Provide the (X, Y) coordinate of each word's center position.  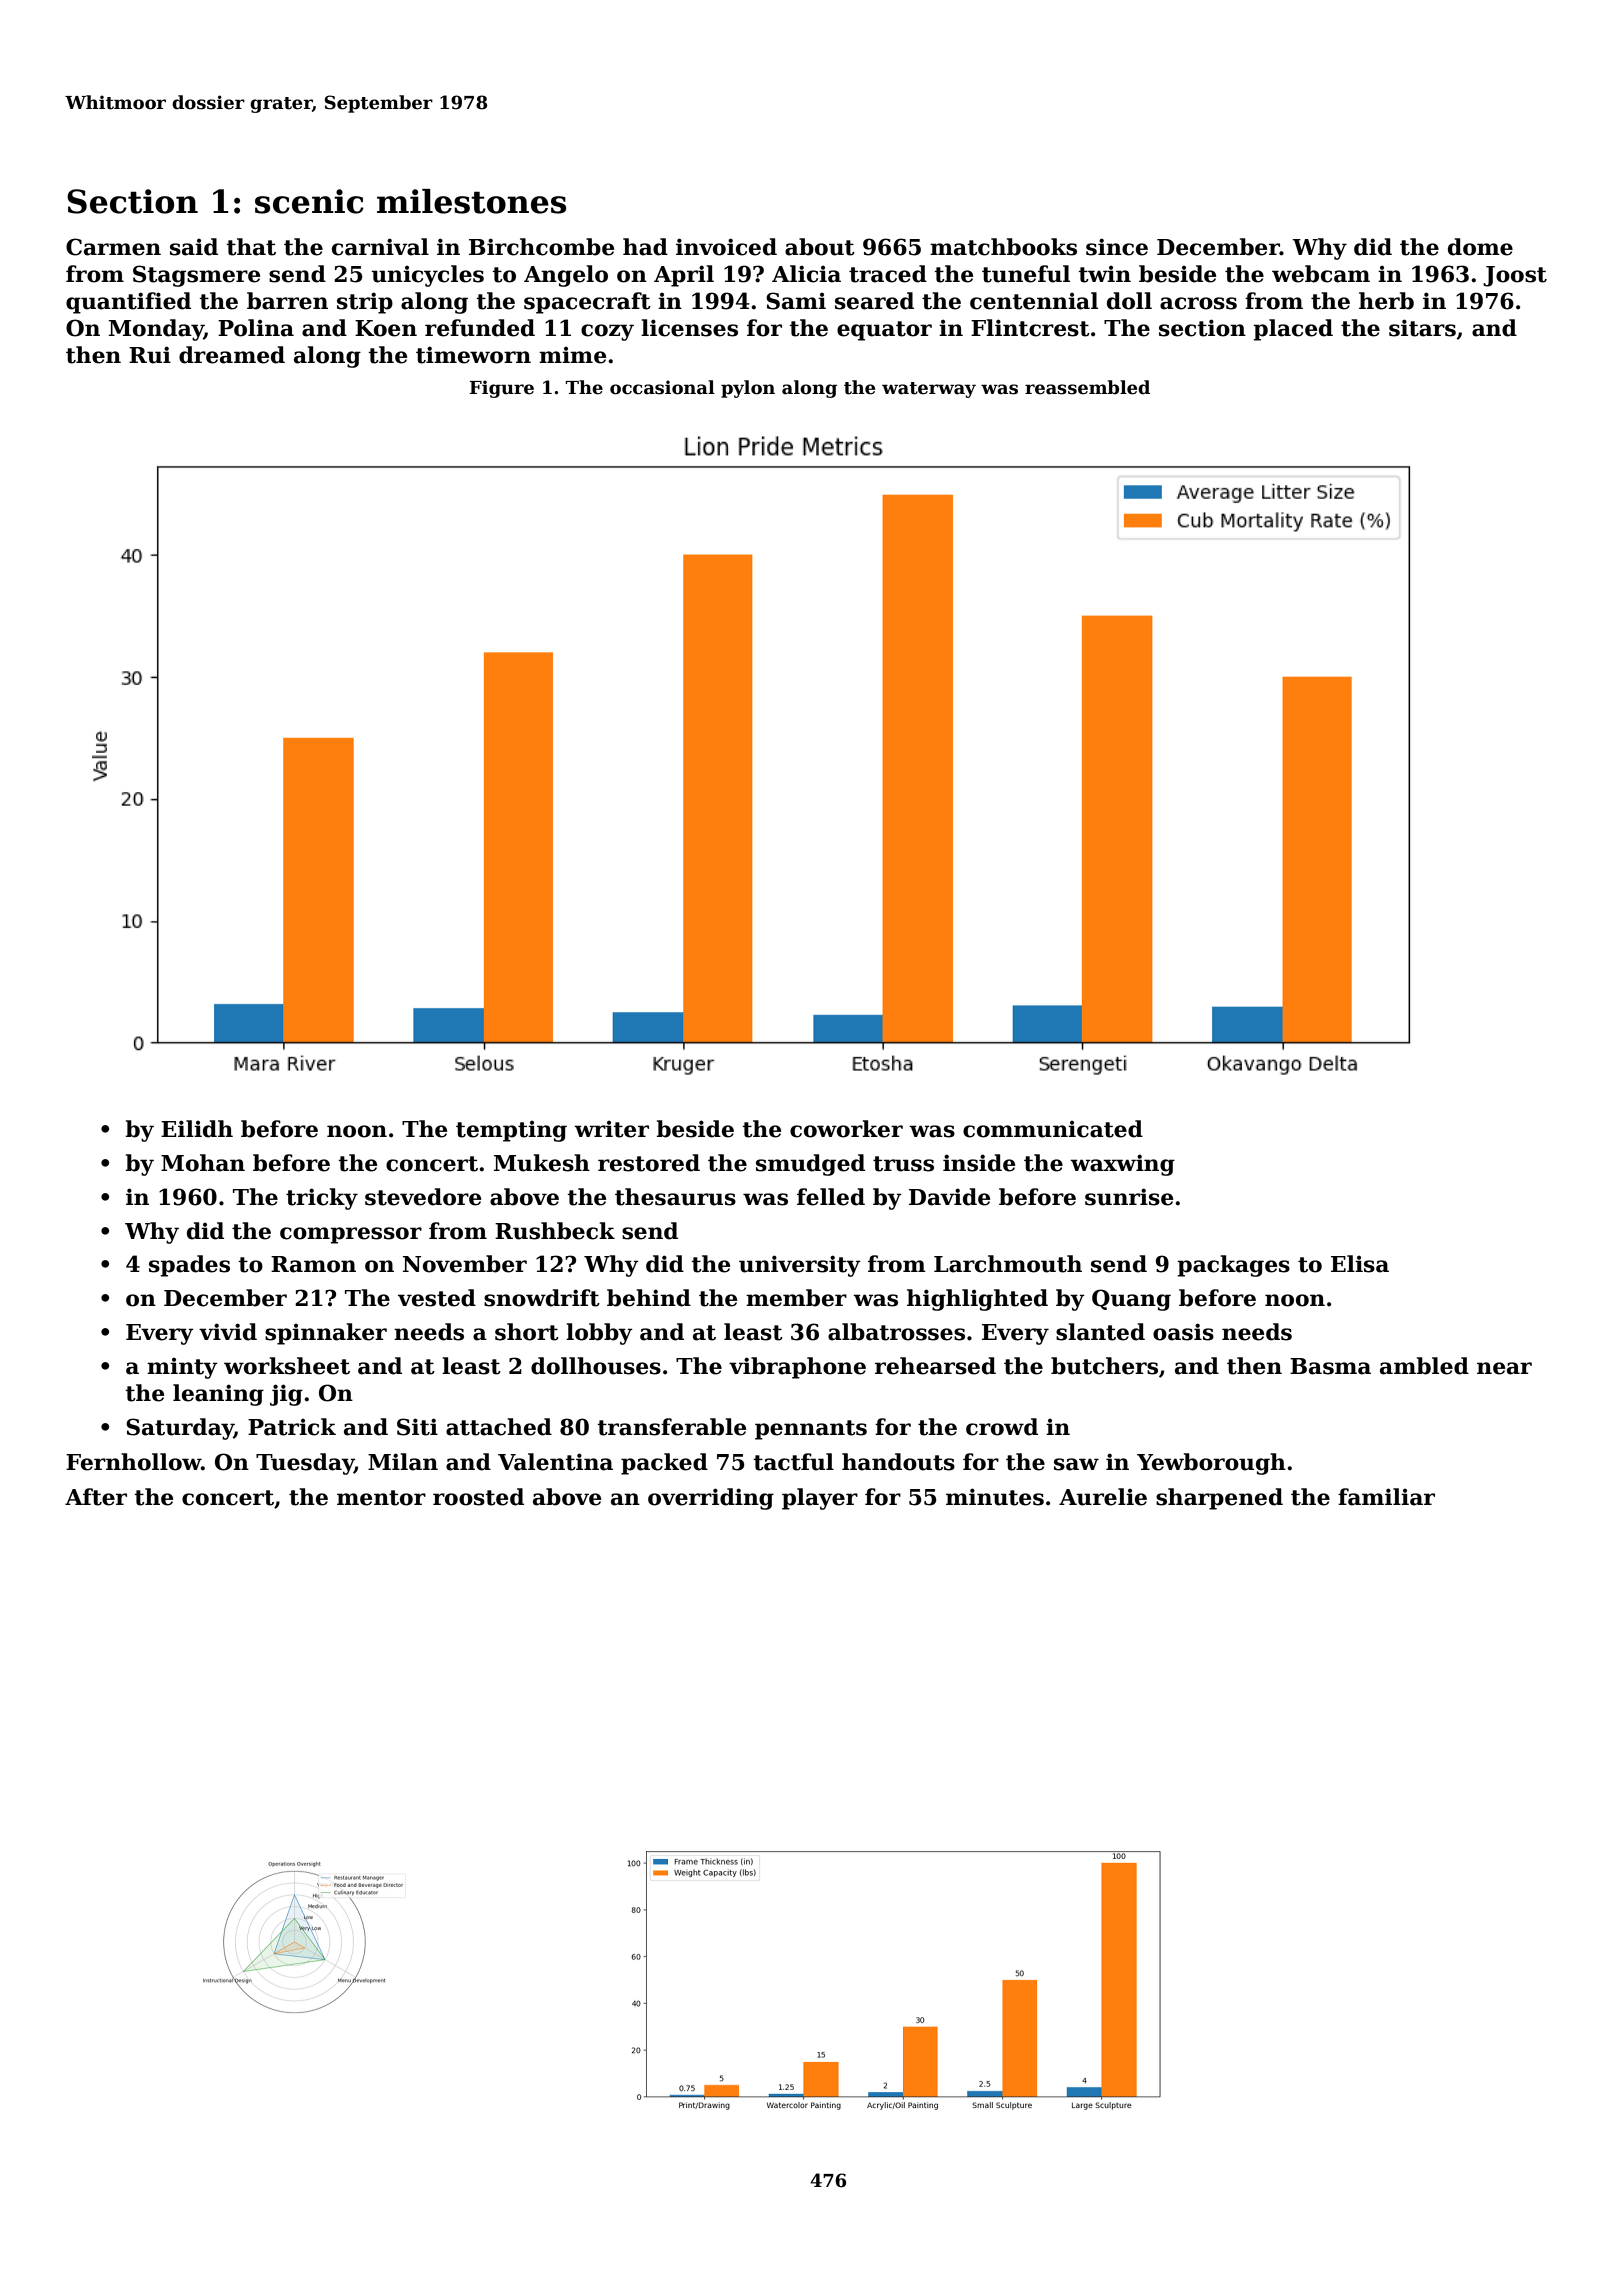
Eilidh (197, 1129)
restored (649, 1163)
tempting (511, 1131)
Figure (501, 389)
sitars (1422, 328)
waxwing (1122, 1165)
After (96, 1497)
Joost (1515, 276)
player (820, 1499)
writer (611, 1129)
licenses (689, 328)
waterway (929, 390)
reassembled (1087, 387)
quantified (128, 303)
